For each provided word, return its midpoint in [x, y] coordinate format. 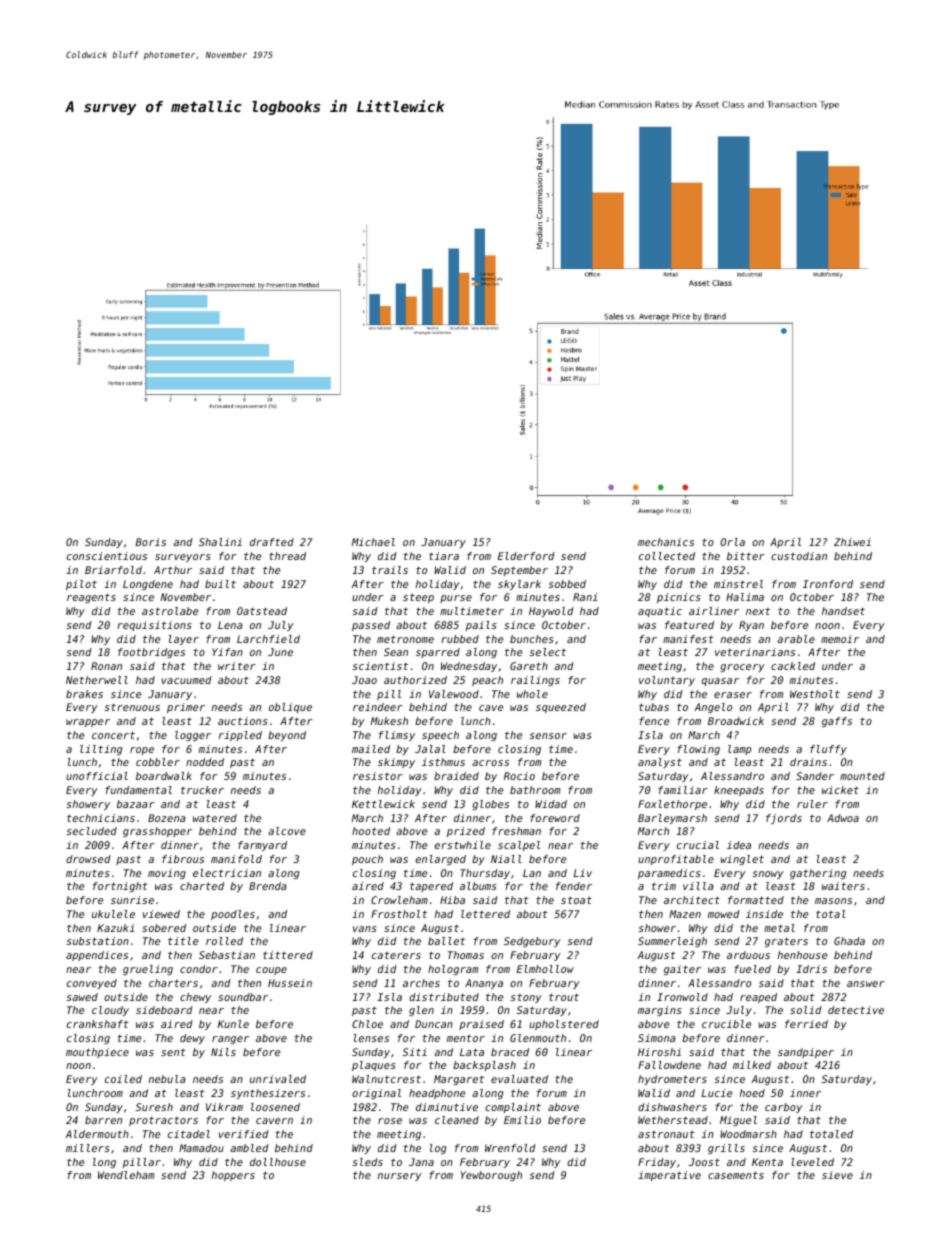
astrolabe [170, 611]
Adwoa [843, 818]
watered [215, 818]
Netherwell [97, 680]
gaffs [837, 722]
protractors [163, 1121]
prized [466, 832]
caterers [396, 955]
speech [440, 736]
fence [654, 721]
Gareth [529, 666]
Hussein [290, 983]
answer [866, 984]
